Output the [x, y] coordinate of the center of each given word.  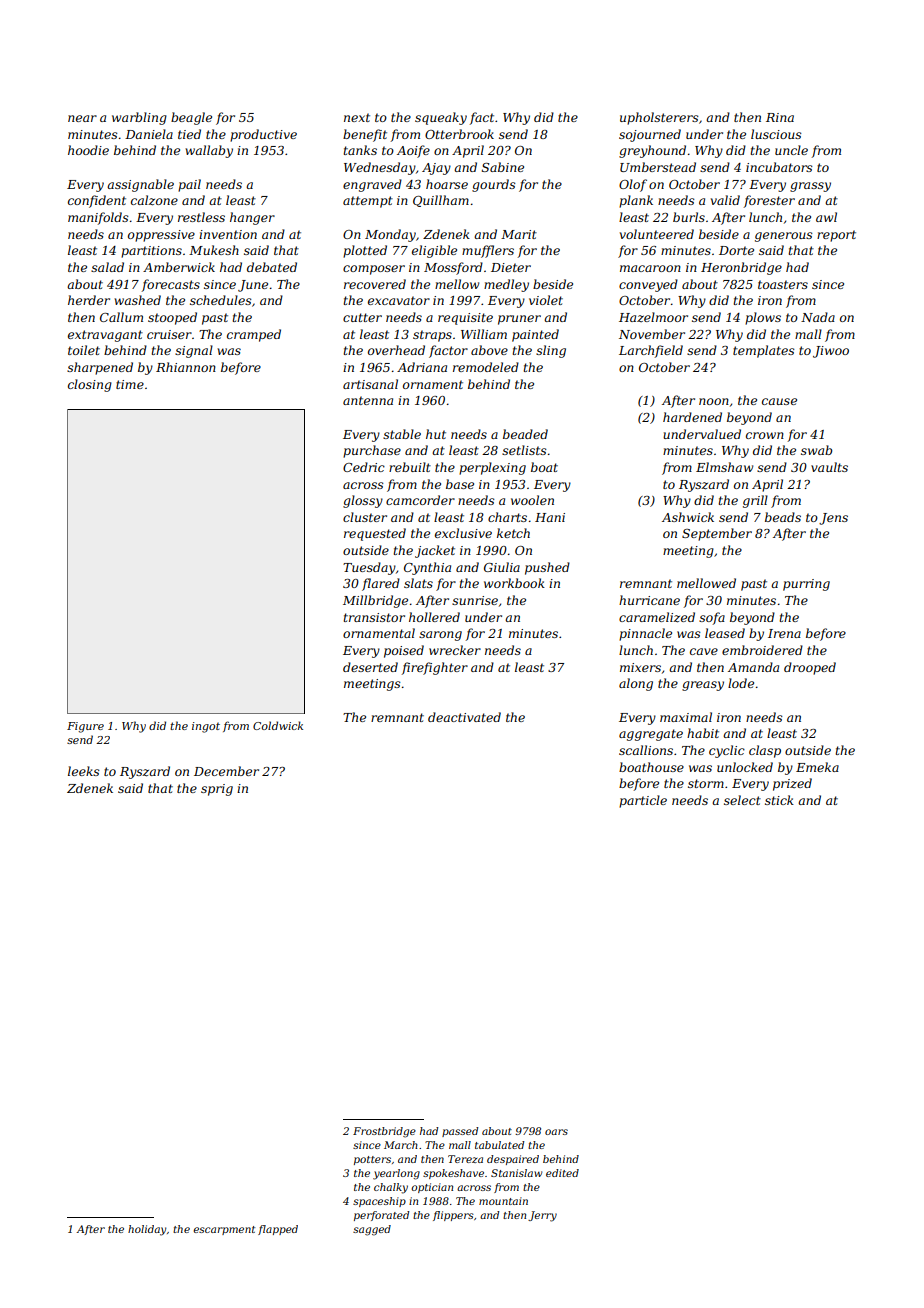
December [226, 771]
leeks [84, 771]
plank [636, 201]
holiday [147, 1230]
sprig [217, 790]
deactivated [464, 717]
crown [765, 435]
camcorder [420, 500]
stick [779, 800]
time [130, 384]
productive [263, 135]
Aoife [413, 151]
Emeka [817, 767]
